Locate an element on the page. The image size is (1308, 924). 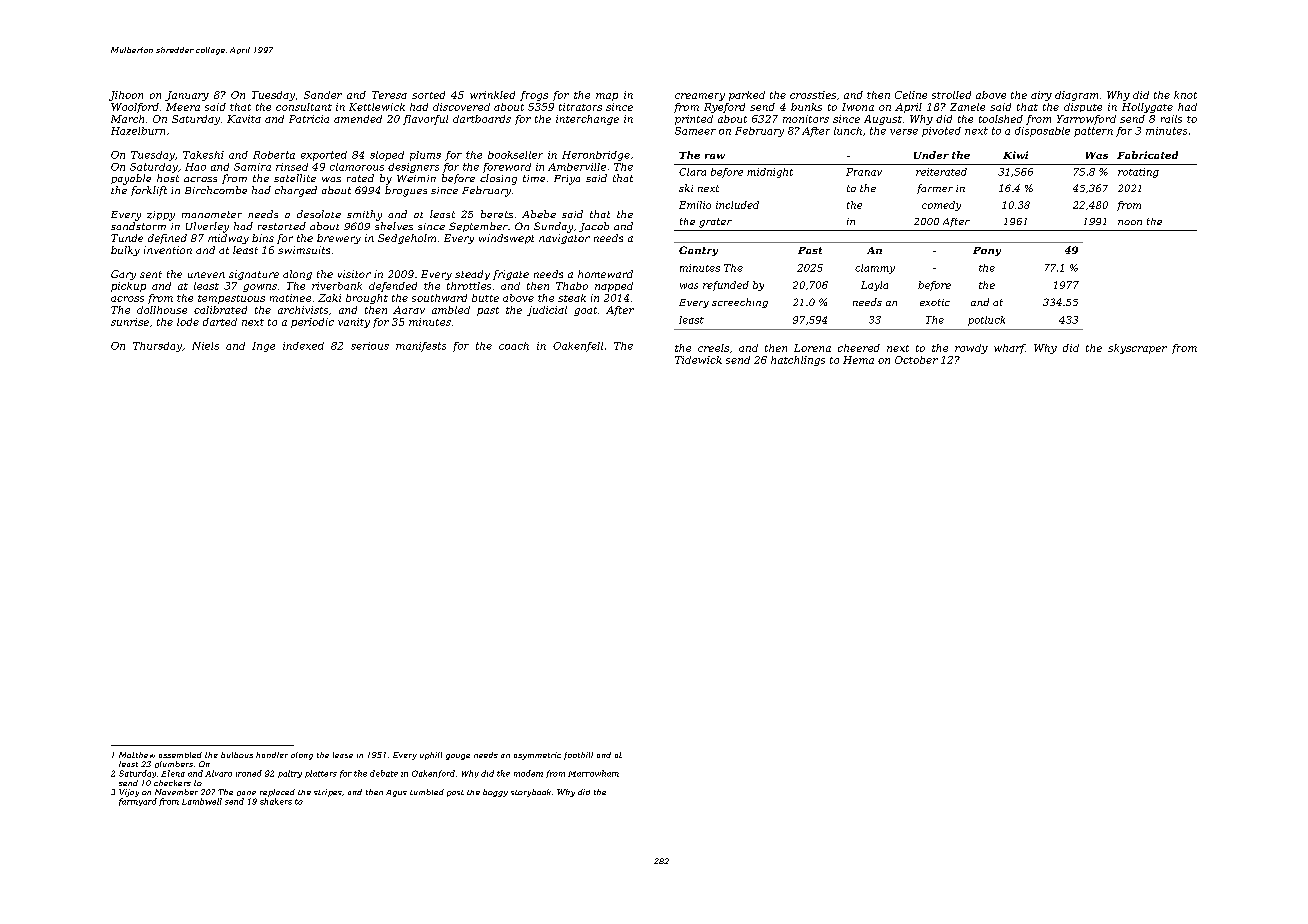
lease is located at coordinates (343, 755).
